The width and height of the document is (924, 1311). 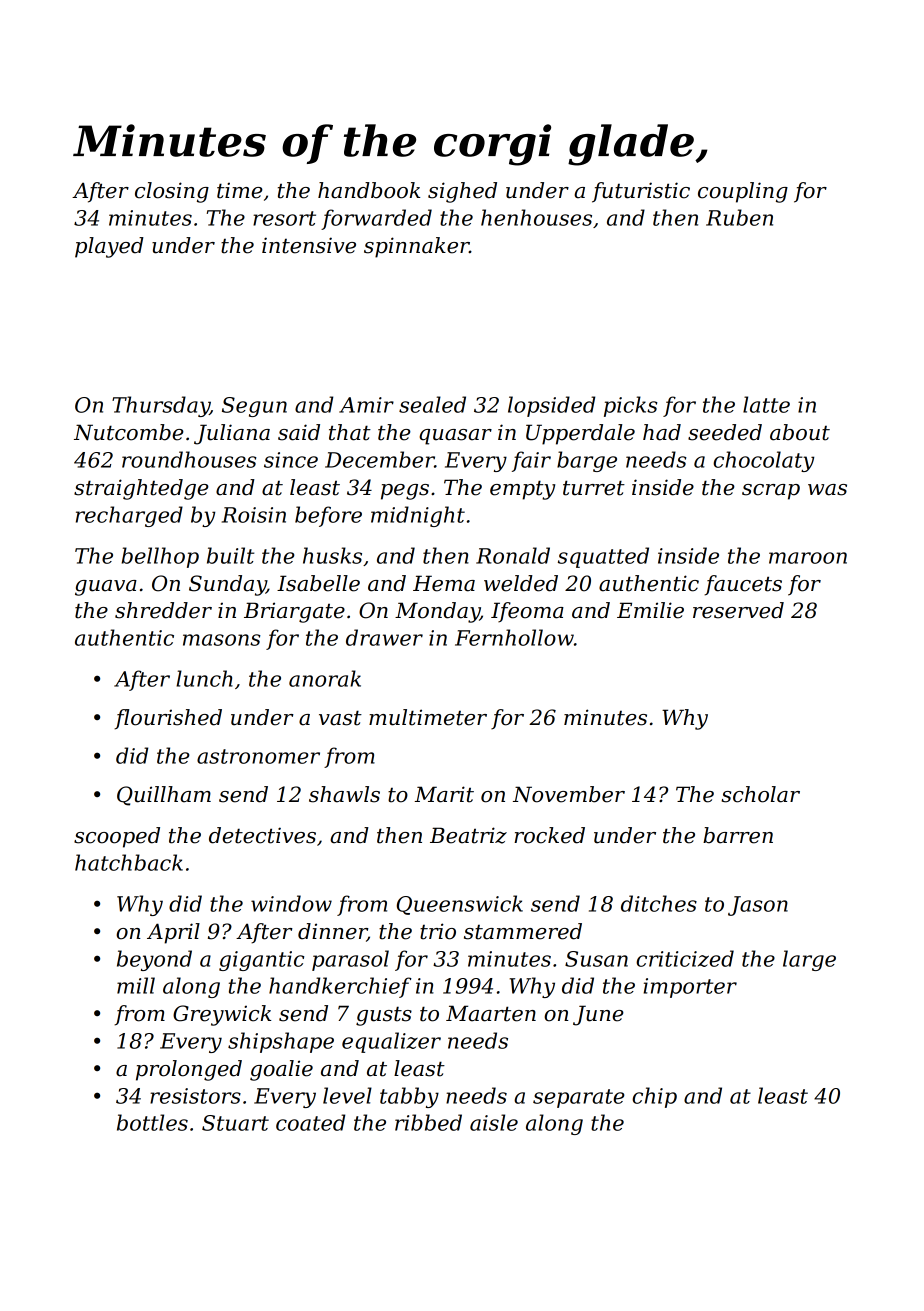 I want to click on picks, so click(x=631, y=406).
